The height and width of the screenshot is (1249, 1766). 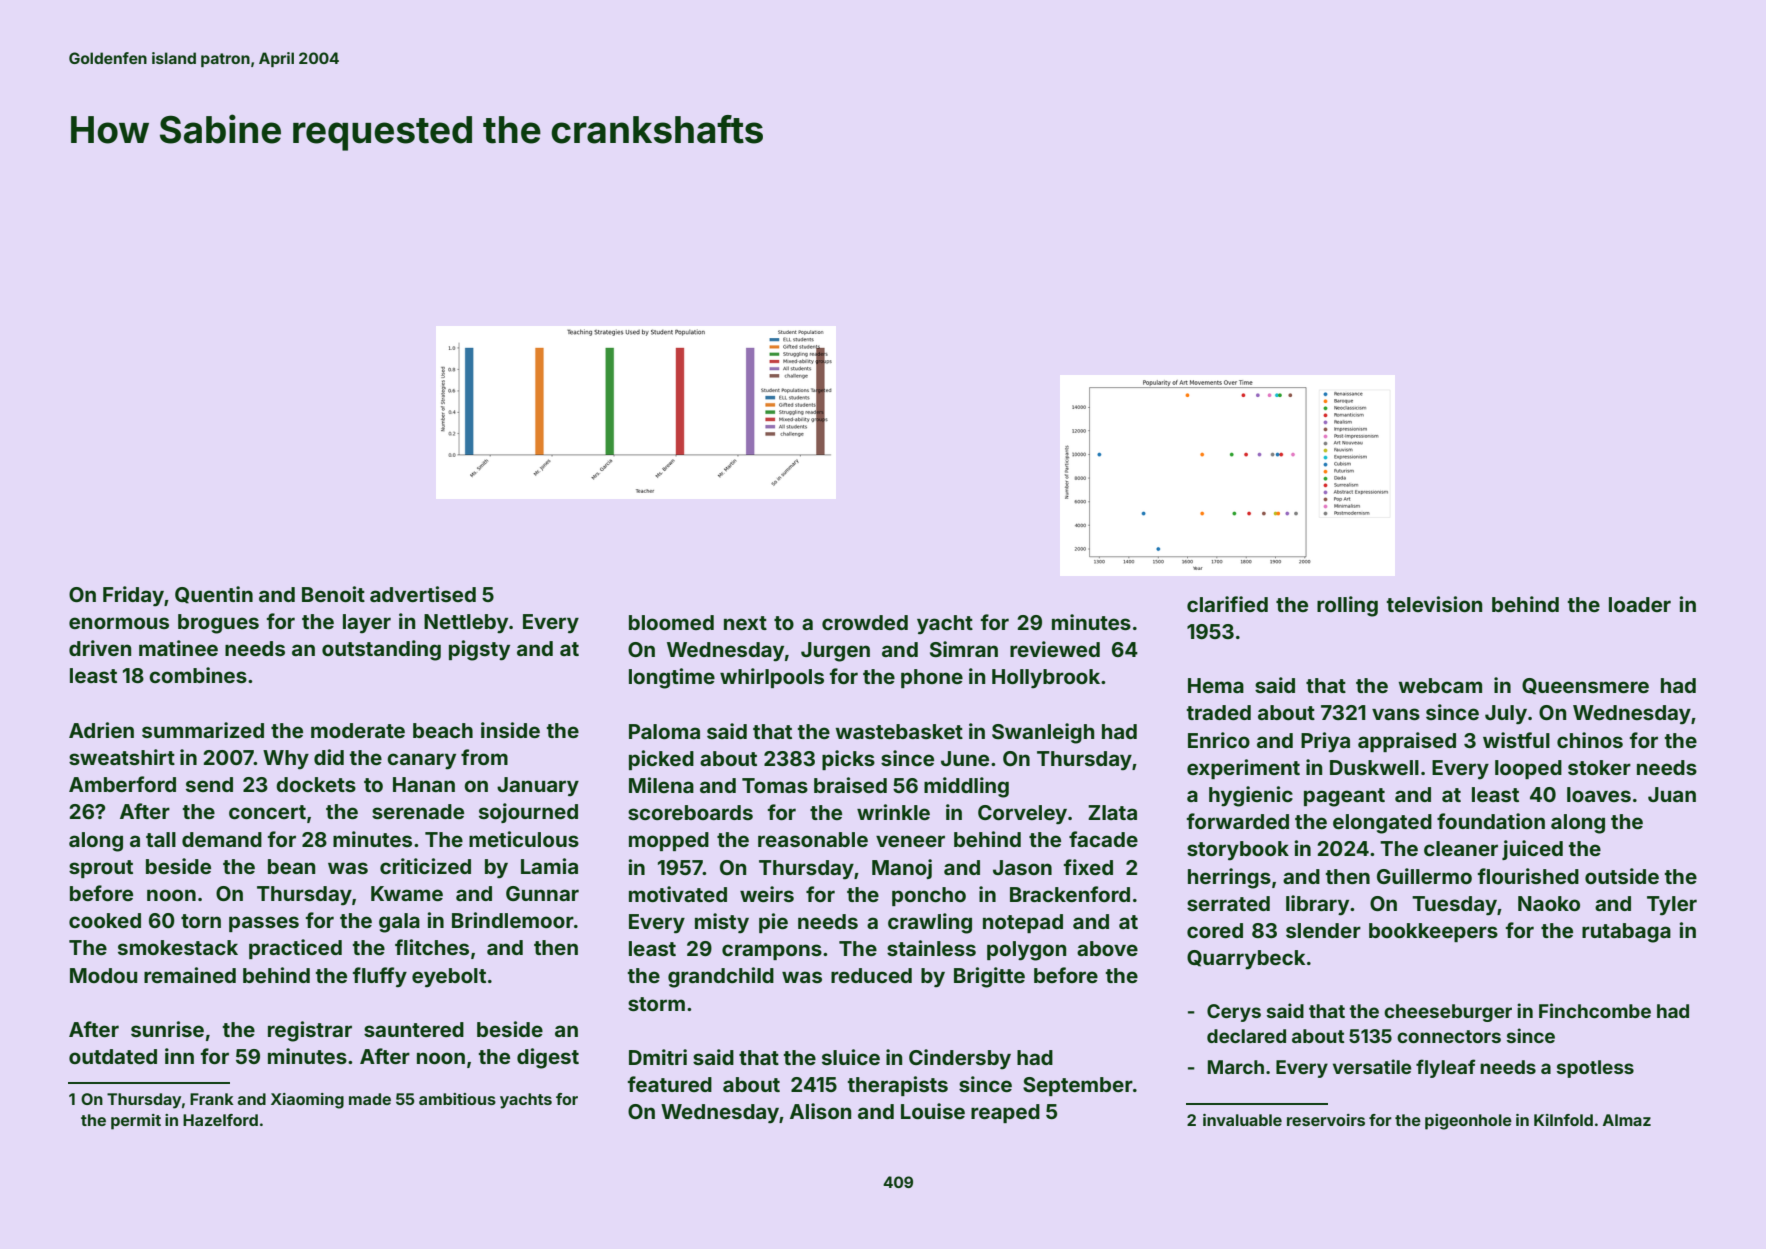 I want to click on crowded, so click(x=865, y=622).
